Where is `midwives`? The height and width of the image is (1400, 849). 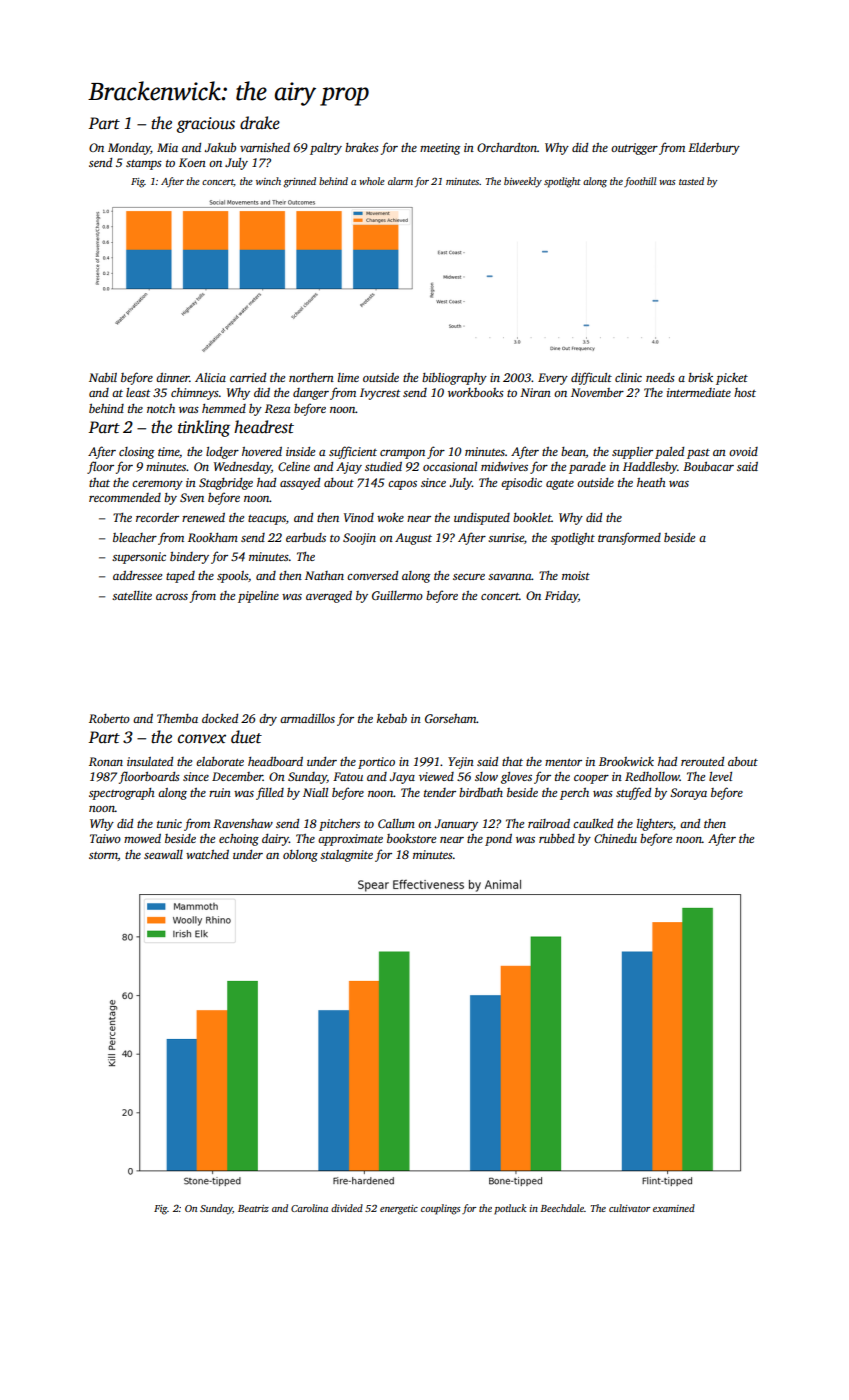
midwives is located at coordinates (504, 466).
